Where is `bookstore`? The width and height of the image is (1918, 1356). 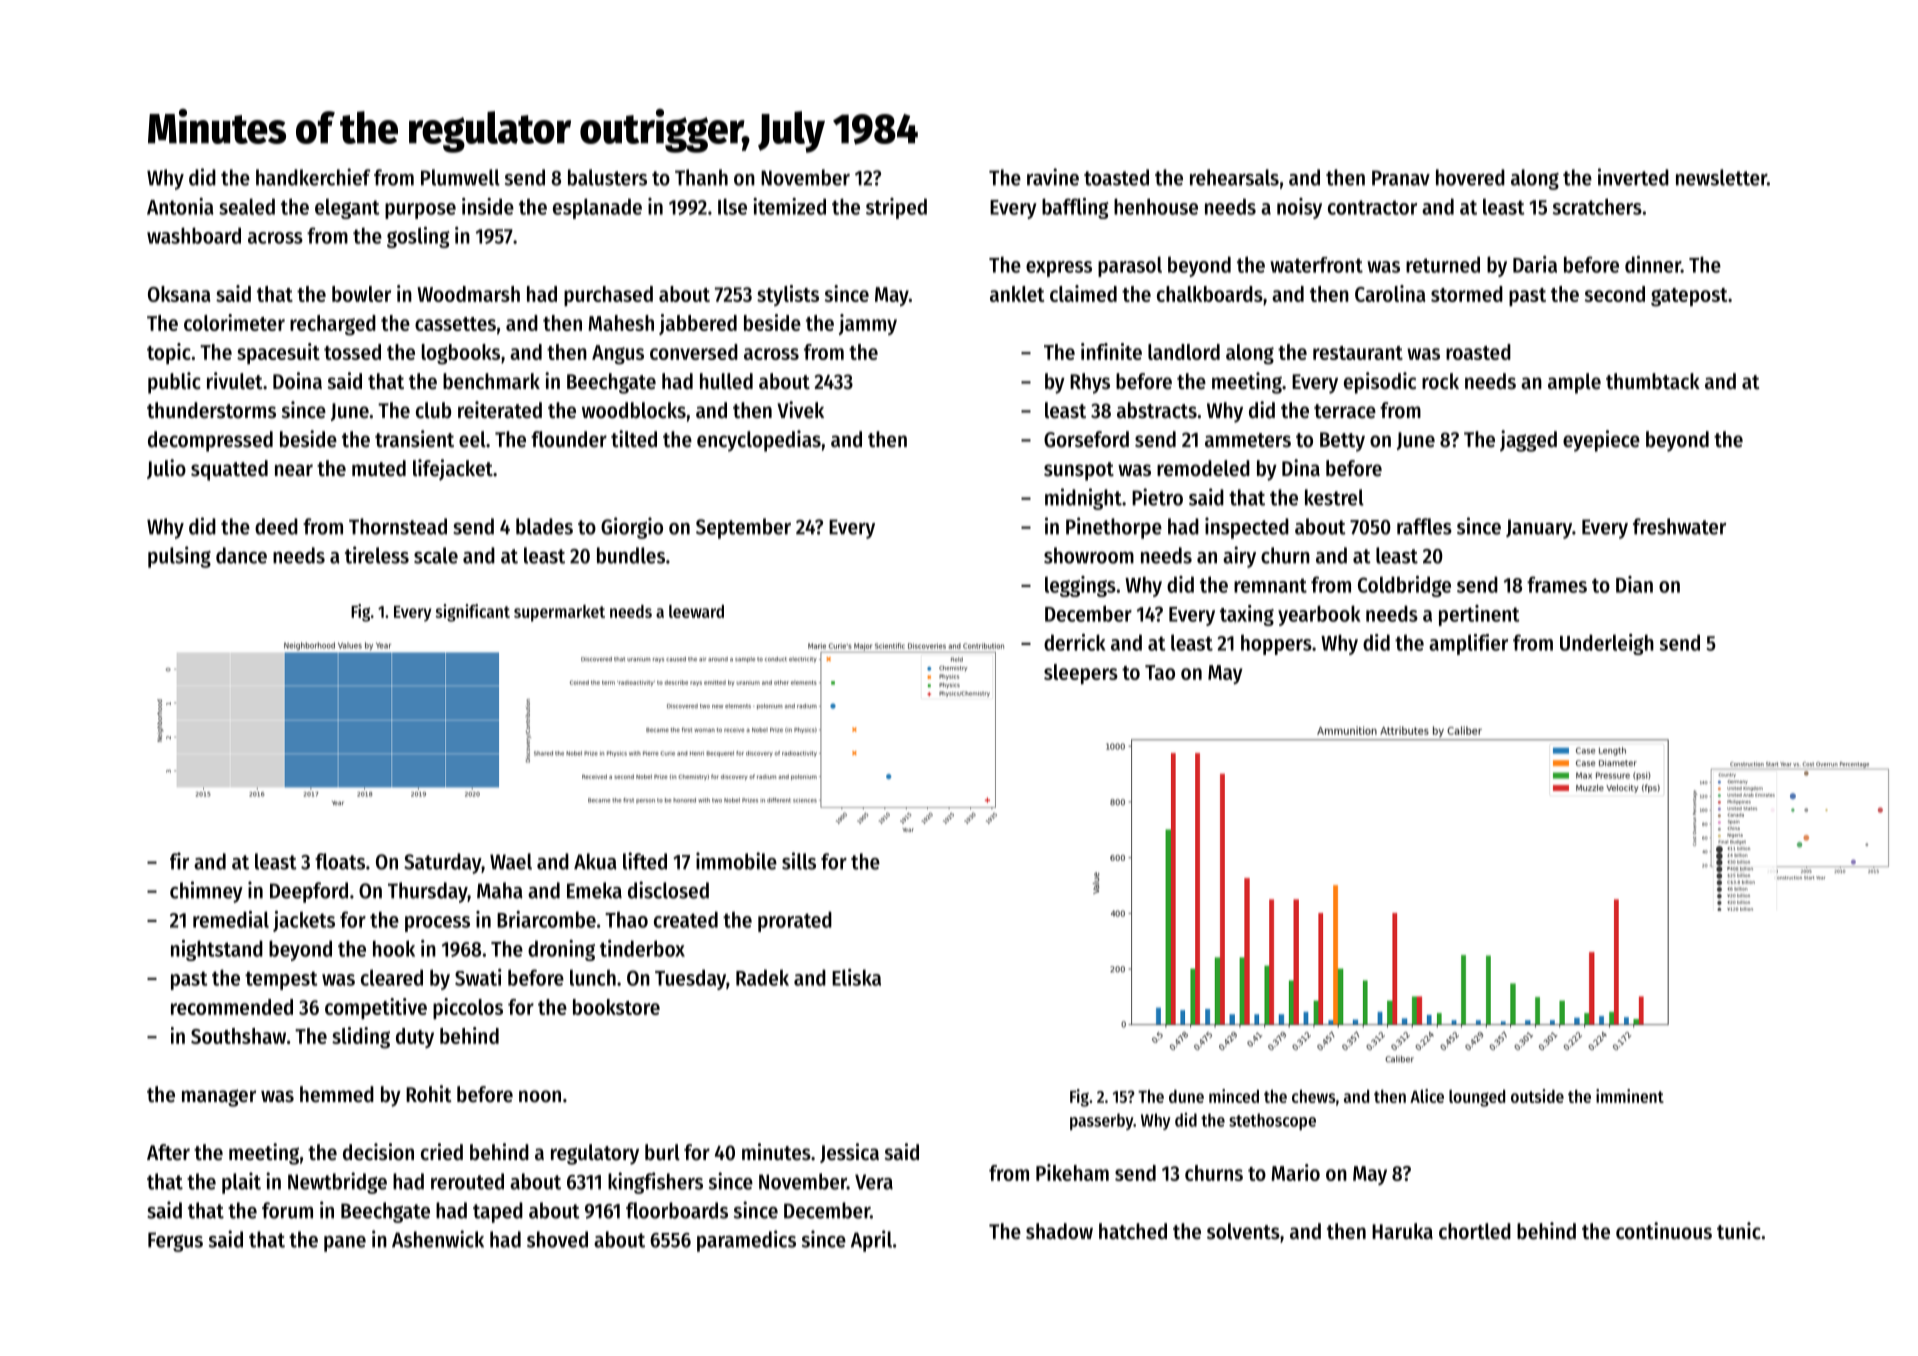 bookstore is located at coordinates (616, 1007).
